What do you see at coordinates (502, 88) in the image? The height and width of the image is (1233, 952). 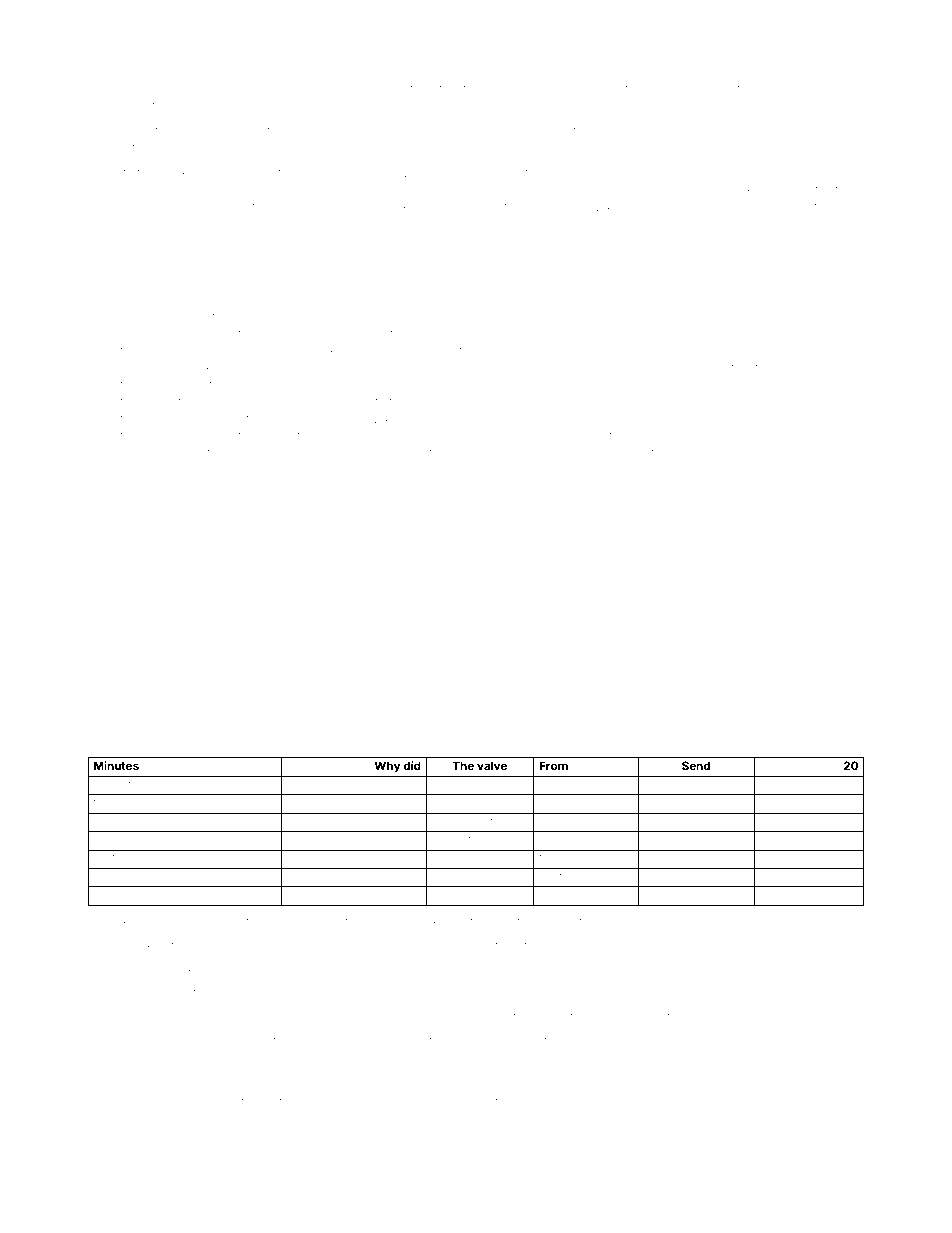 I see `thermometers` at bounding box center [502, 88].
